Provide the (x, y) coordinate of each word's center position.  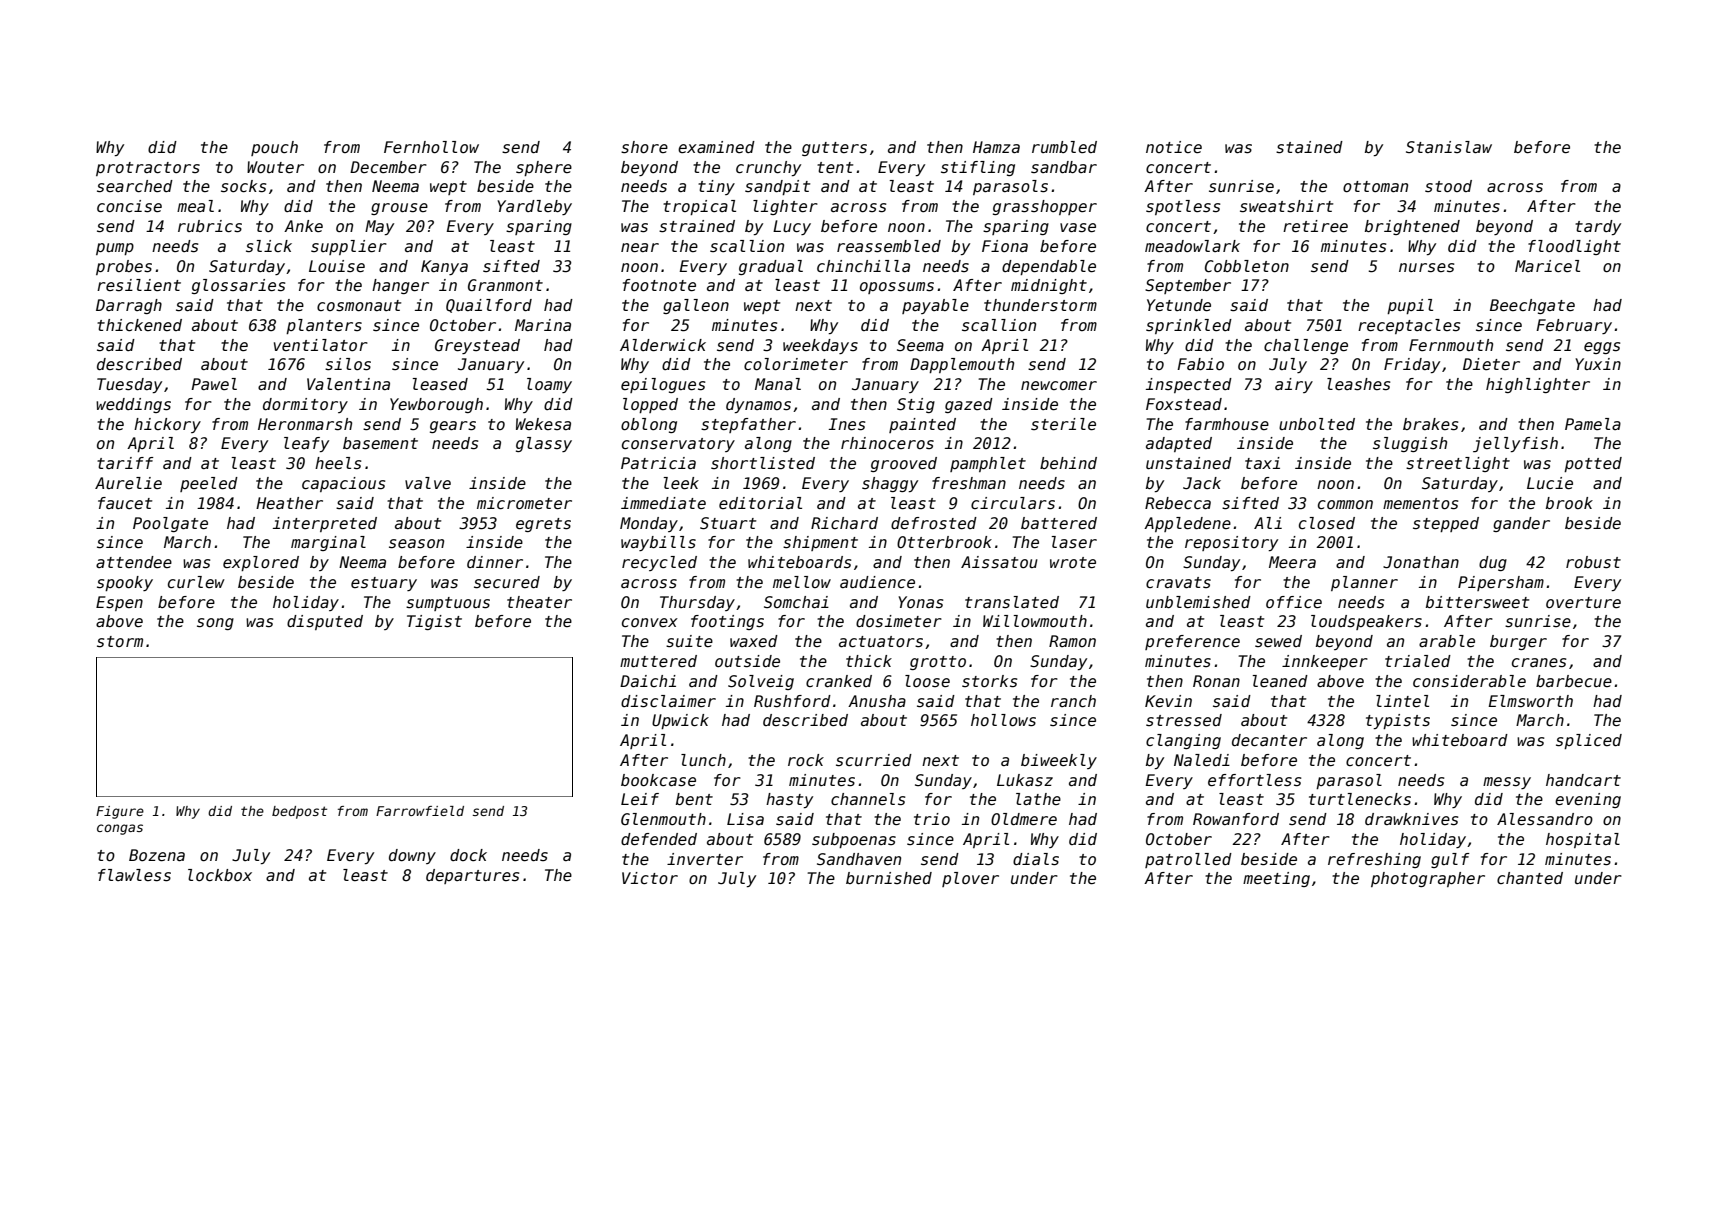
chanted (1530, 878)
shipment (820, 543)
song (215, 624)
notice (1174, 147)
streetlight (1458, 464)
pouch (274, 148)
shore (644, 147)
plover (970, 879)
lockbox (220, 875)
